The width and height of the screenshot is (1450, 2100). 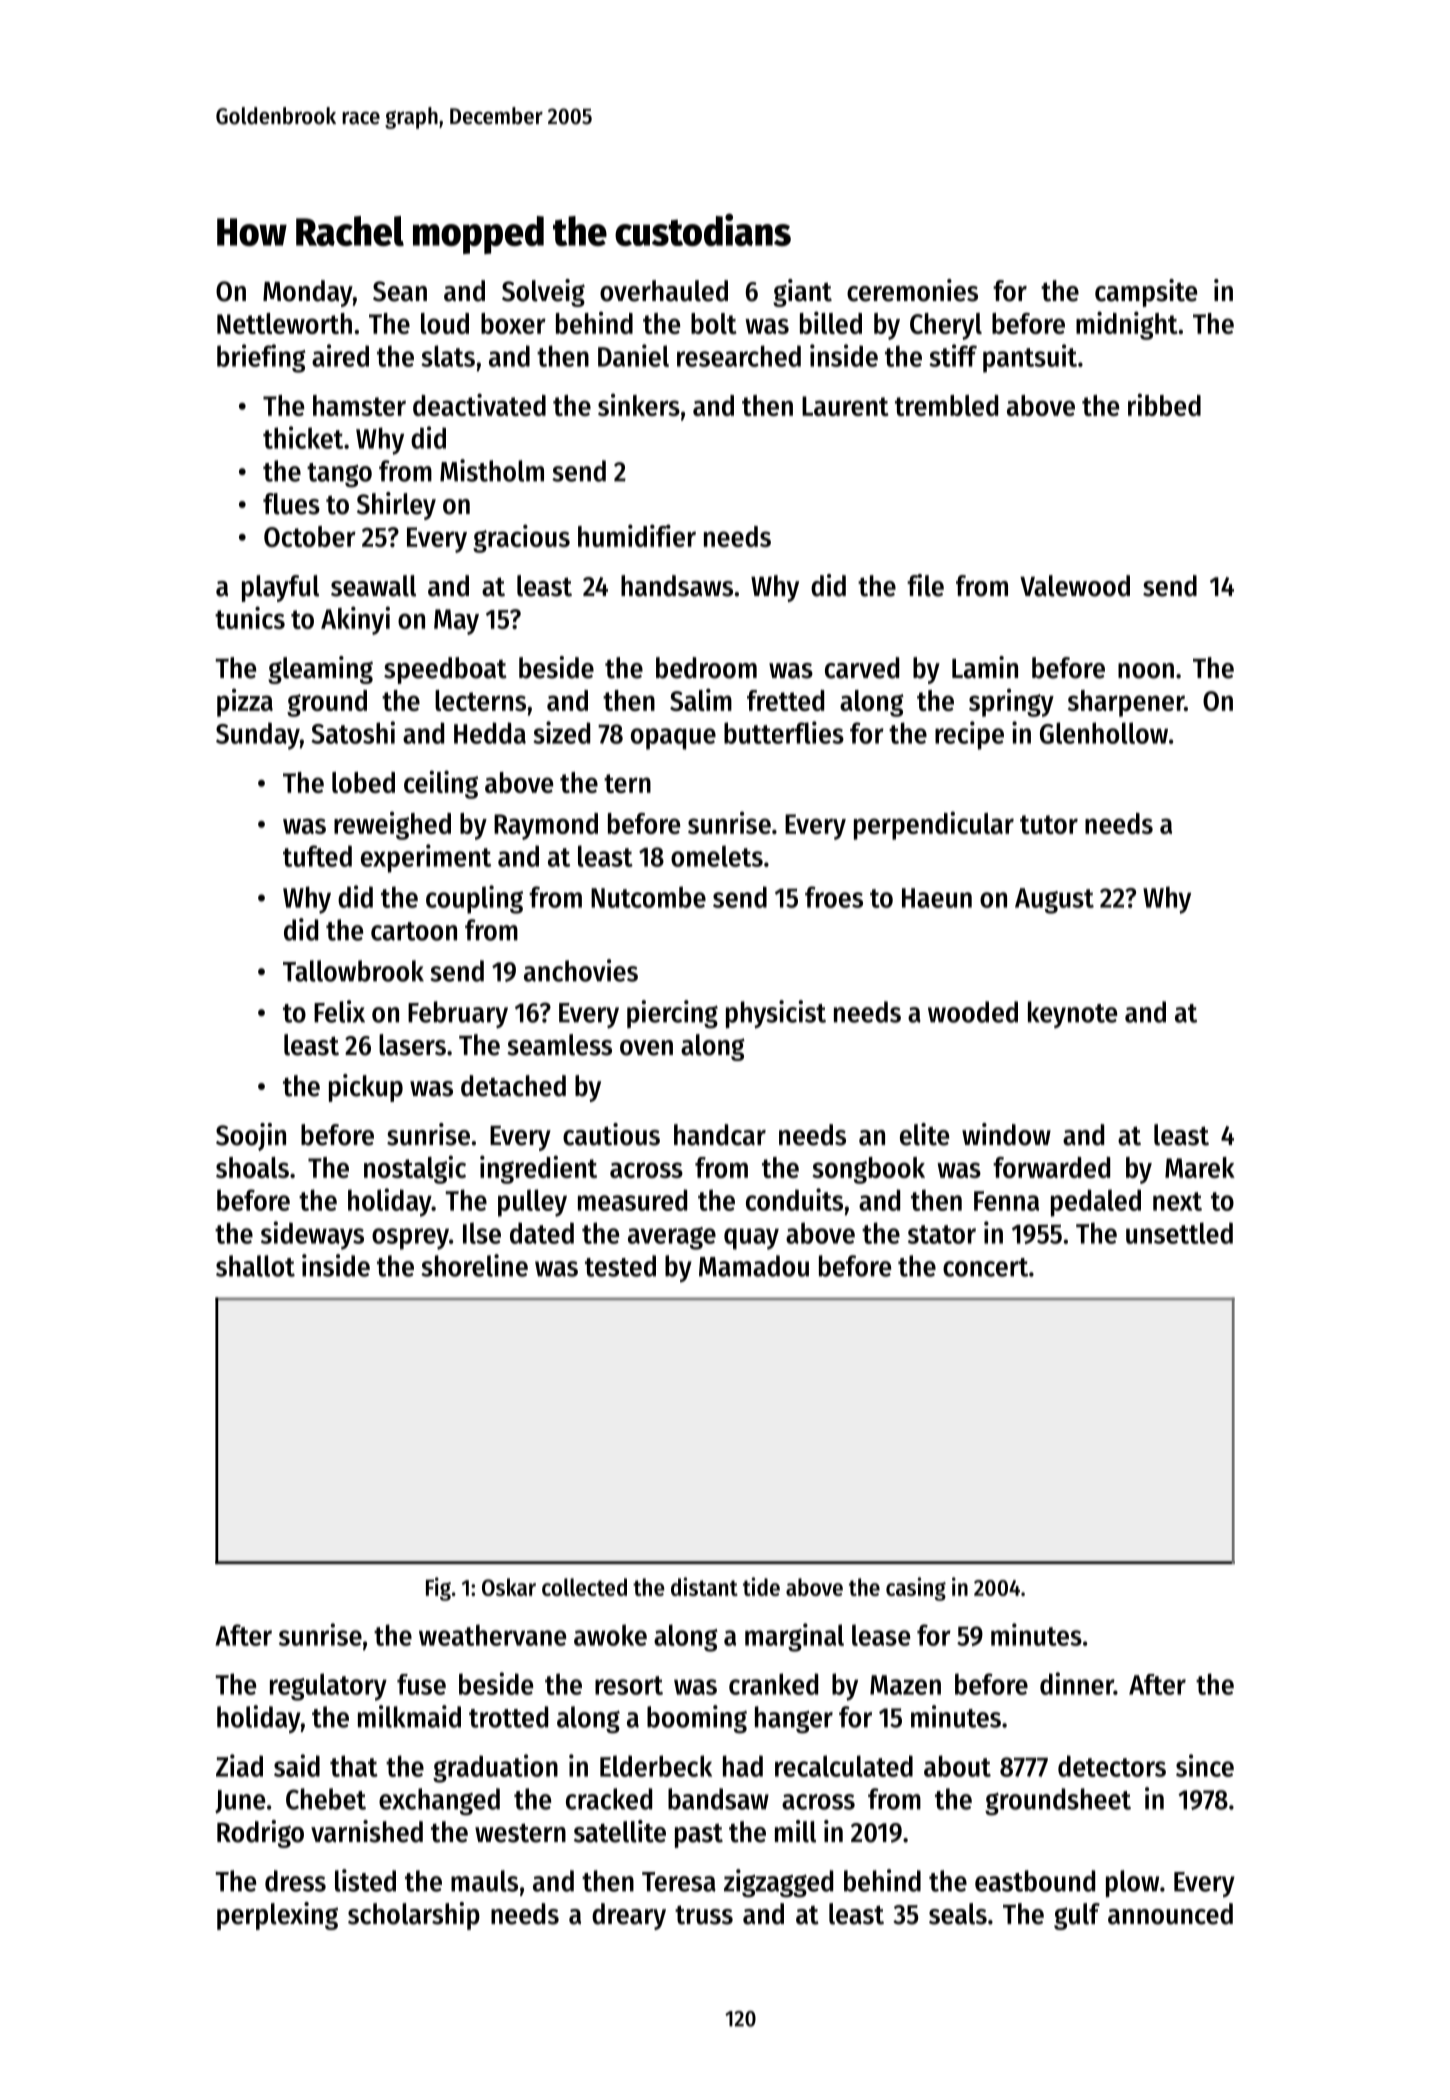 I want to click on ribbed, so click(x=1164, y=404).
